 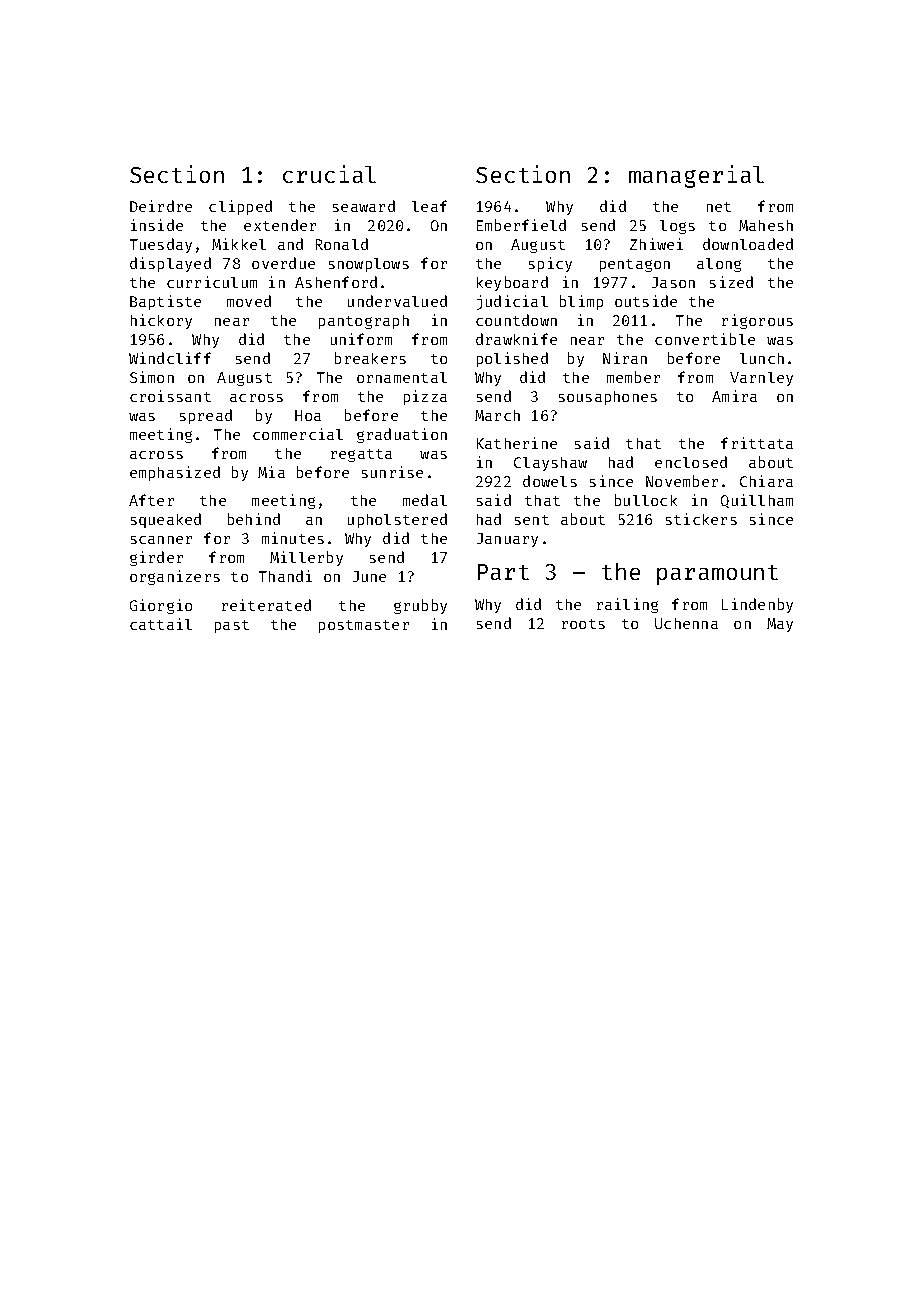 What do you see at coordinates (516, 320) in the image?
I see `countdown` at bounding box center [516, 320].
